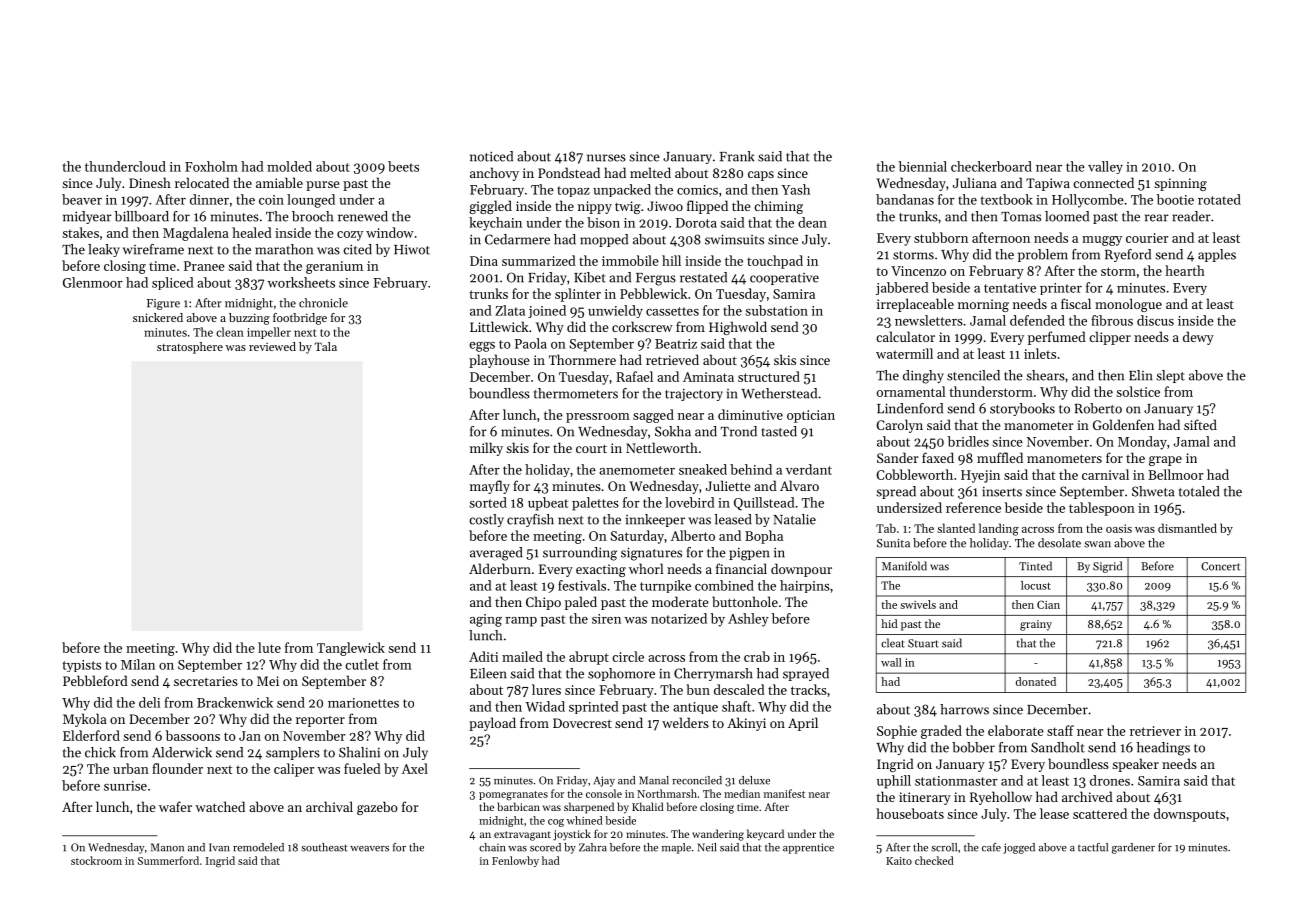  What do you see at coordinates (1103, 182) in the screenshot?
I see `connected` at bounding box center [1103, 182].
